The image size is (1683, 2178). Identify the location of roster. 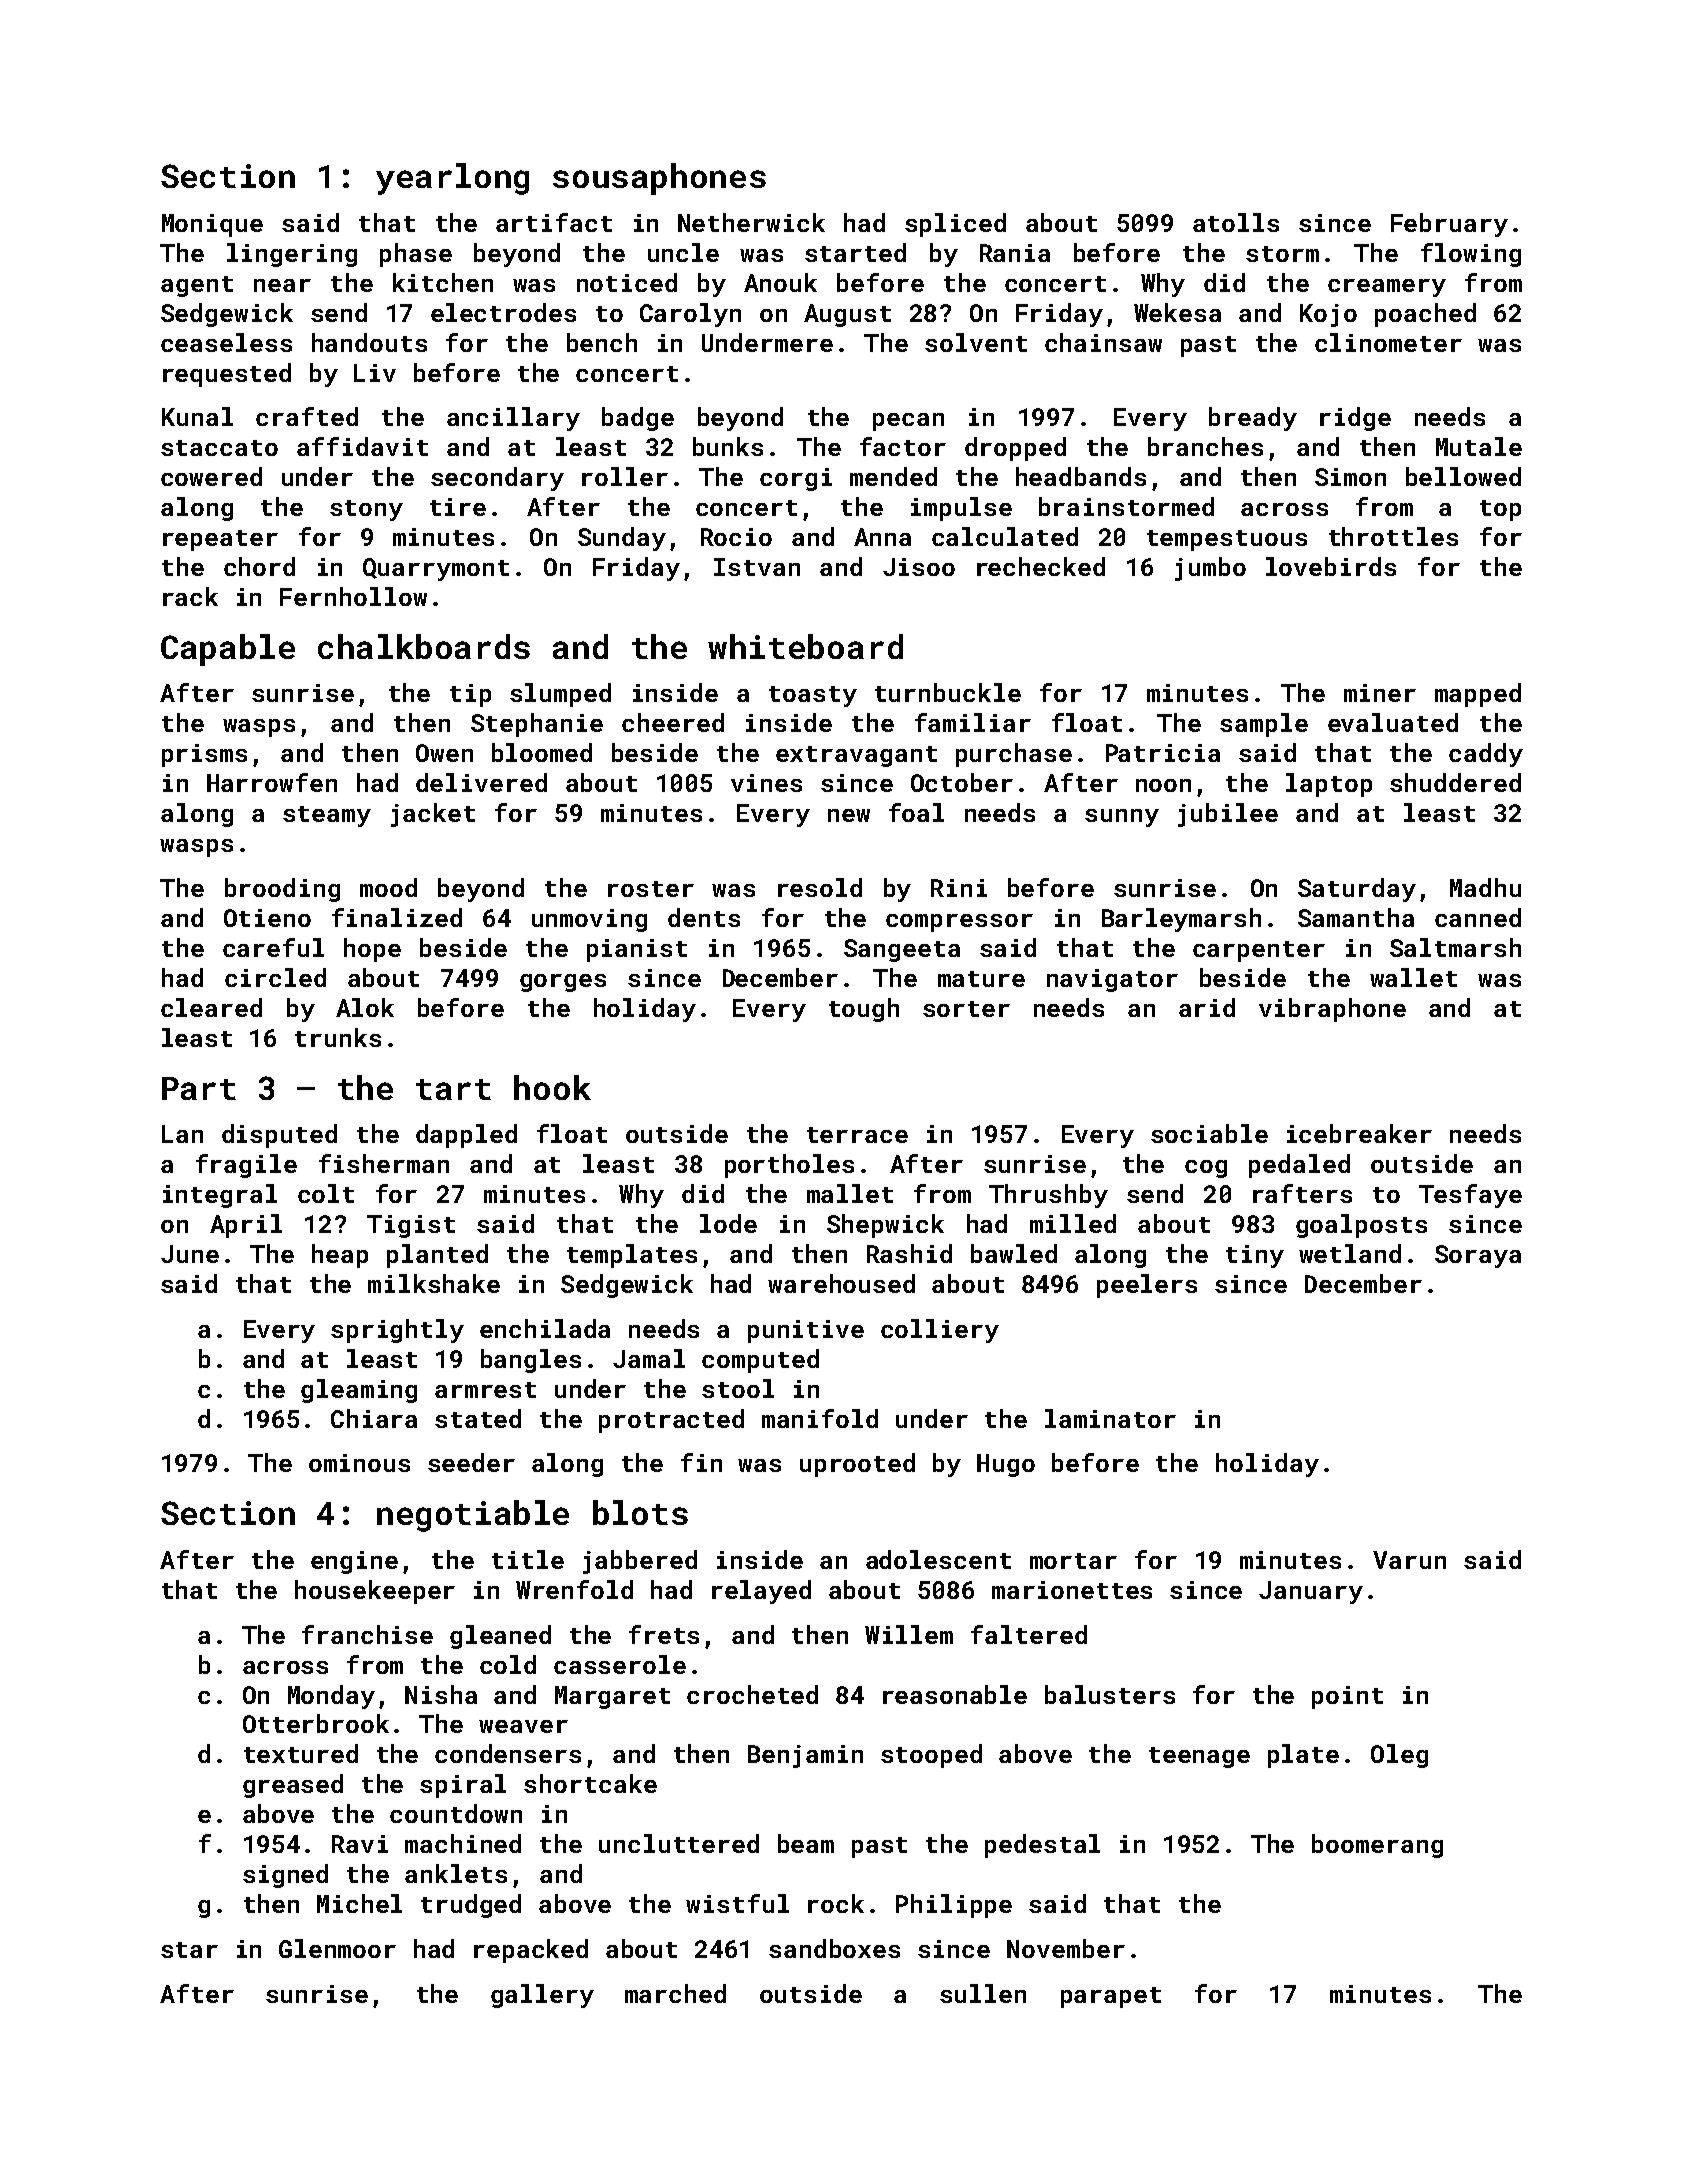
(651, 889).
